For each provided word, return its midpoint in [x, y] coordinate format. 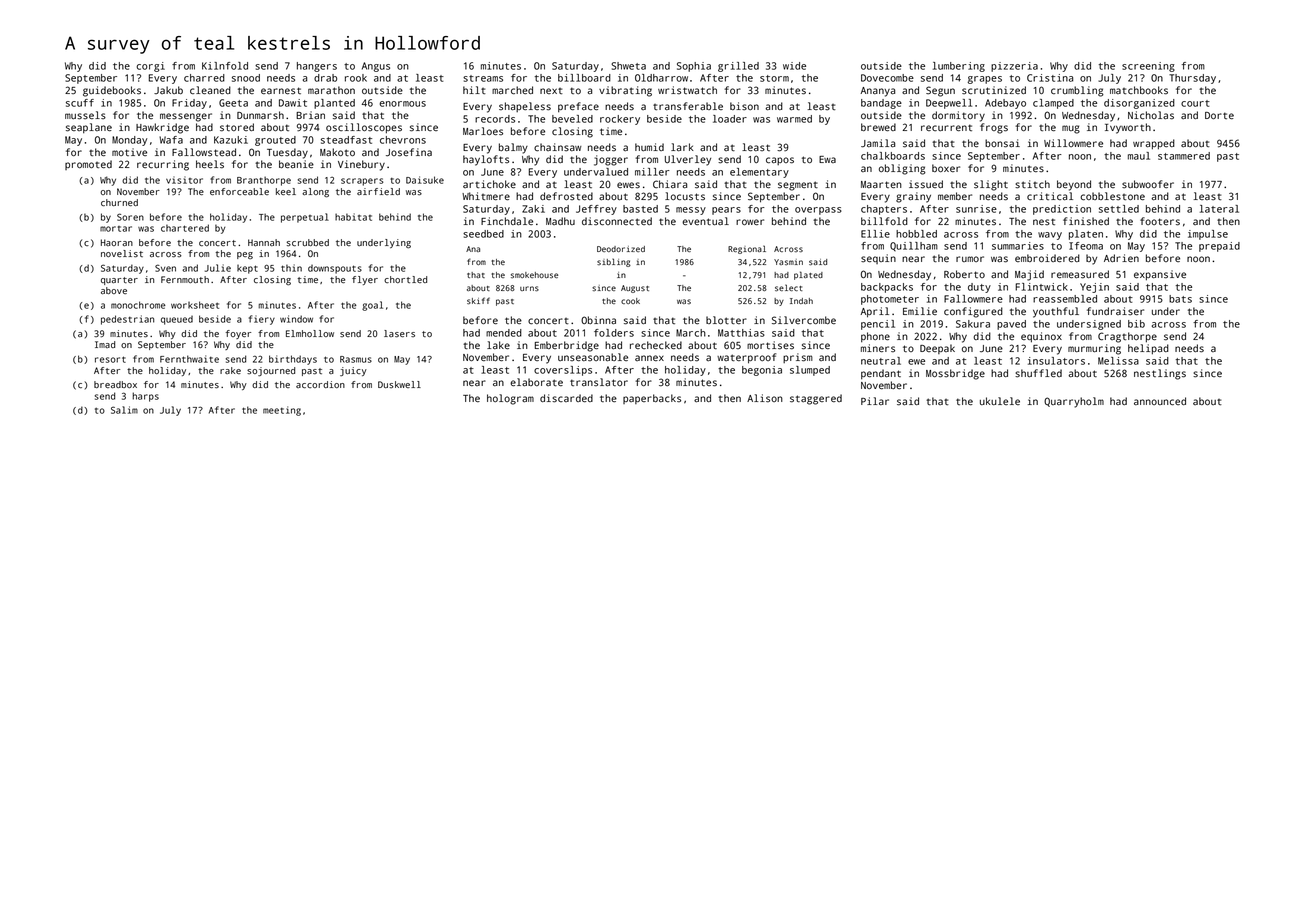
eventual [705, 221]
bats [1180, 299]
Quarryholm [1074, 402]
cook [630, 301]
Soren [130, 217]
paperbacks [652, 399]
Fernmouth [185, 279]
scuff [80, 103]
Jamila [878, 143]
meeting [282, 411]
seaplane [89, 128]
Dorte [1219, 116]
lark [682, 147]
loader [730, 119]
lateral [1219, 209]
